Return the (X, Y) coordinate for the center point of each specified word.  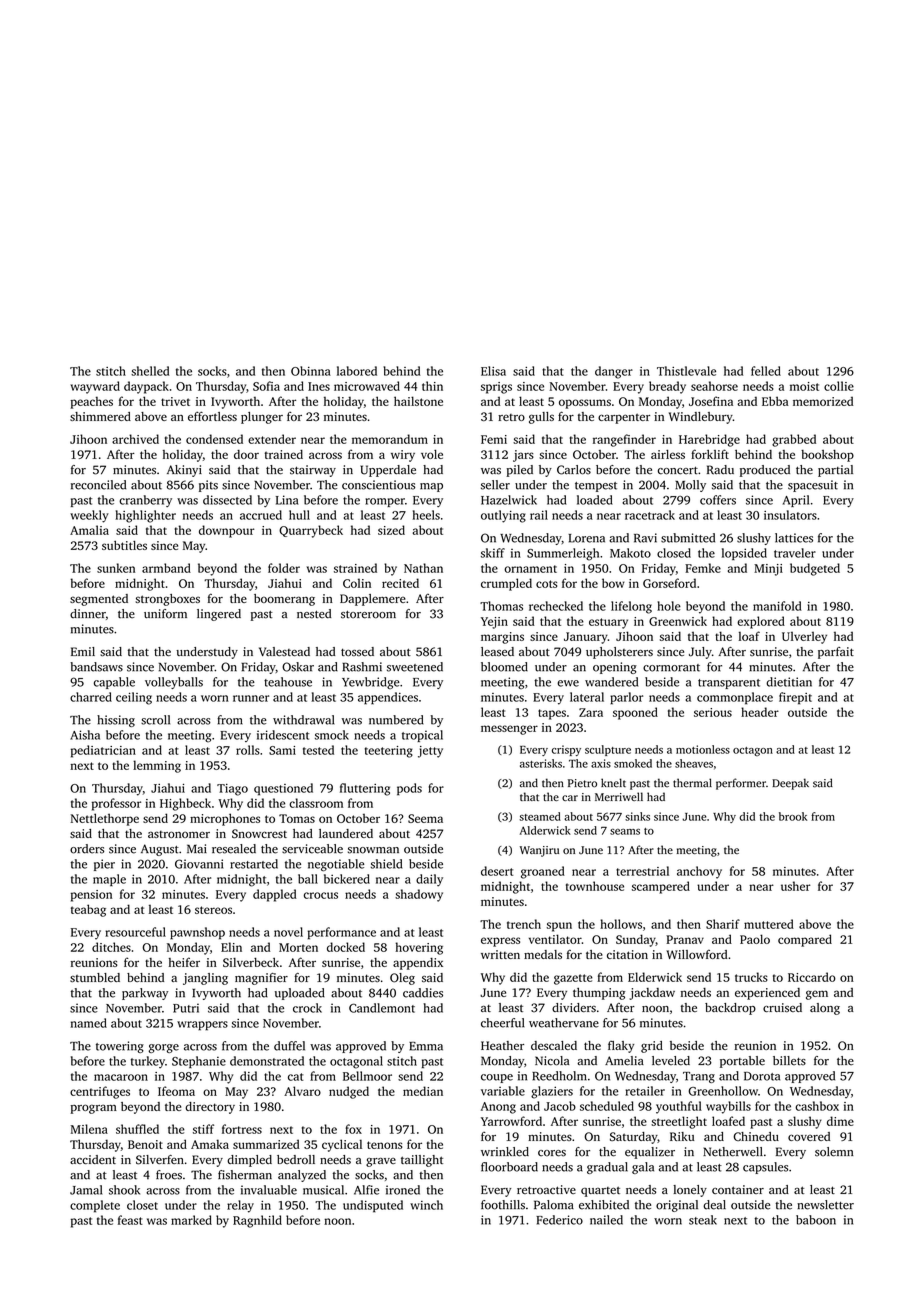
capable (114, 683)
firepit (795, 698)
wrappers (202, 1026)
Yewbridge (371, 683)
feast (130, 1220)
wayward (95, 387)
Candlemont (382, 1008)
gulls (541, 418)
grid (652, 1047)
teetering (389, 752)
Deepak (790, 784)
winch (426, 1205)
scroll (155, 720)
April (796, 501)
